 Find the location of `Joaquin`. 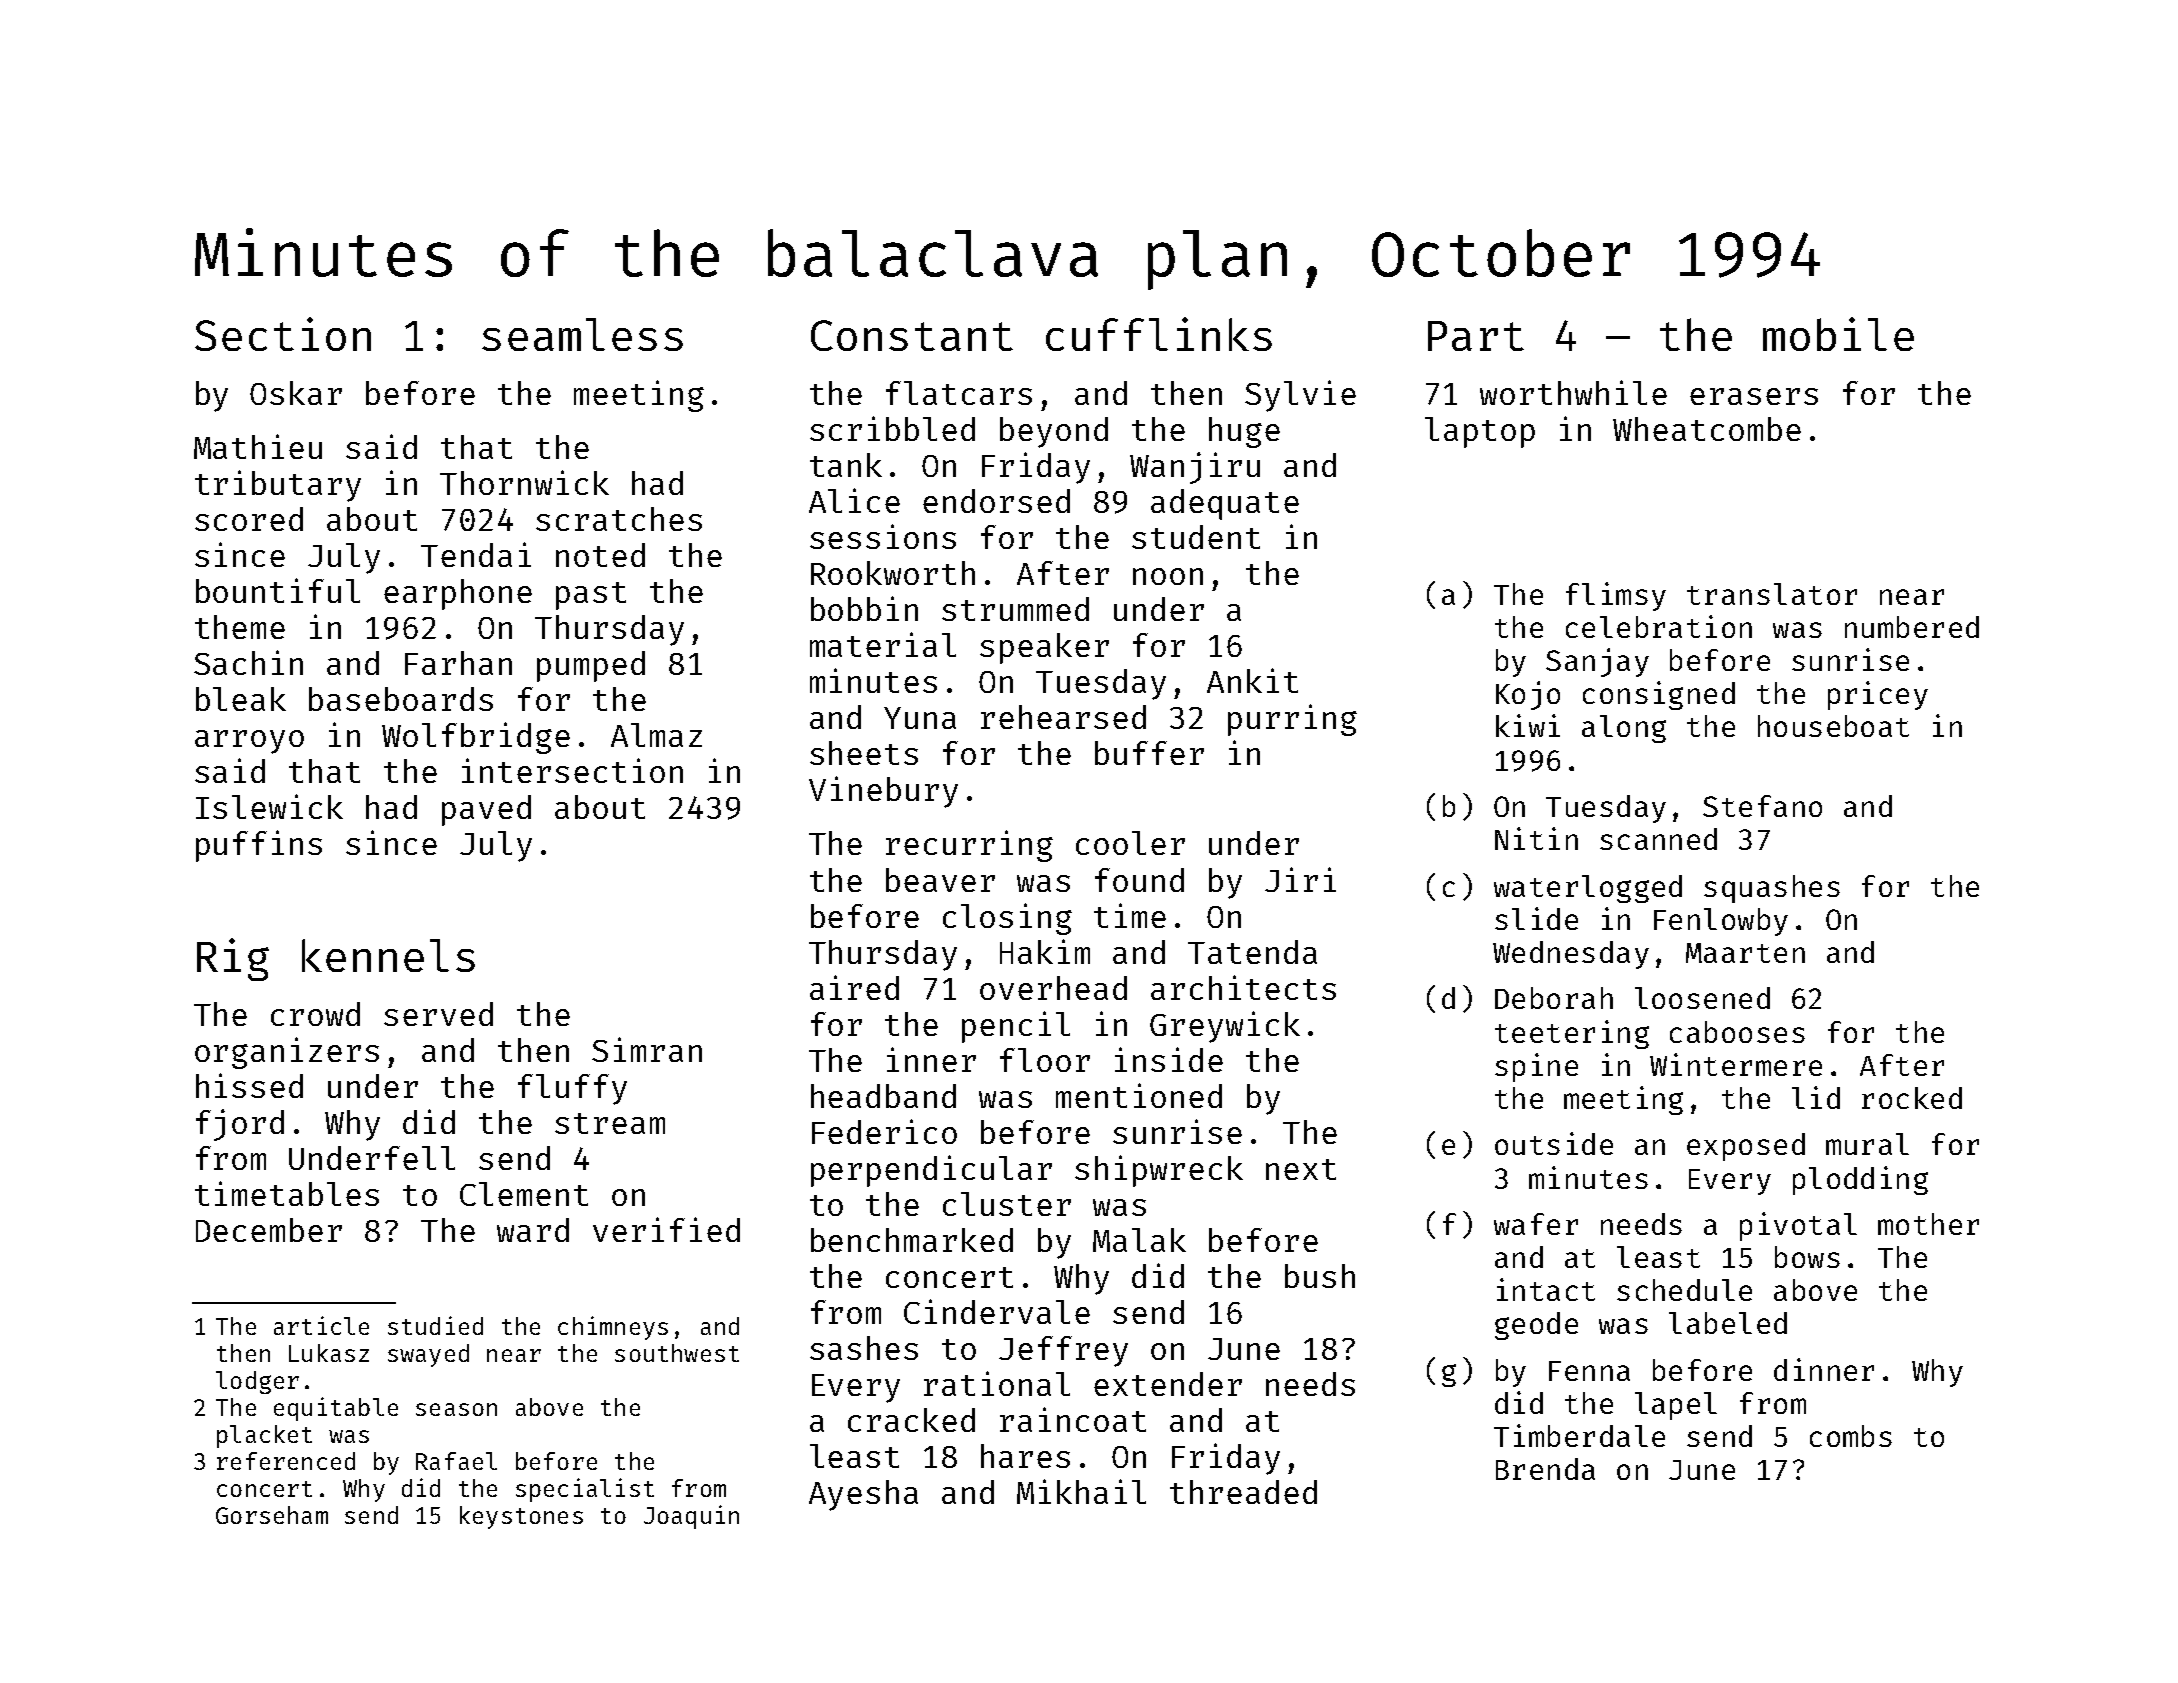

Joaquin is located at coordinates (691, 1517).
